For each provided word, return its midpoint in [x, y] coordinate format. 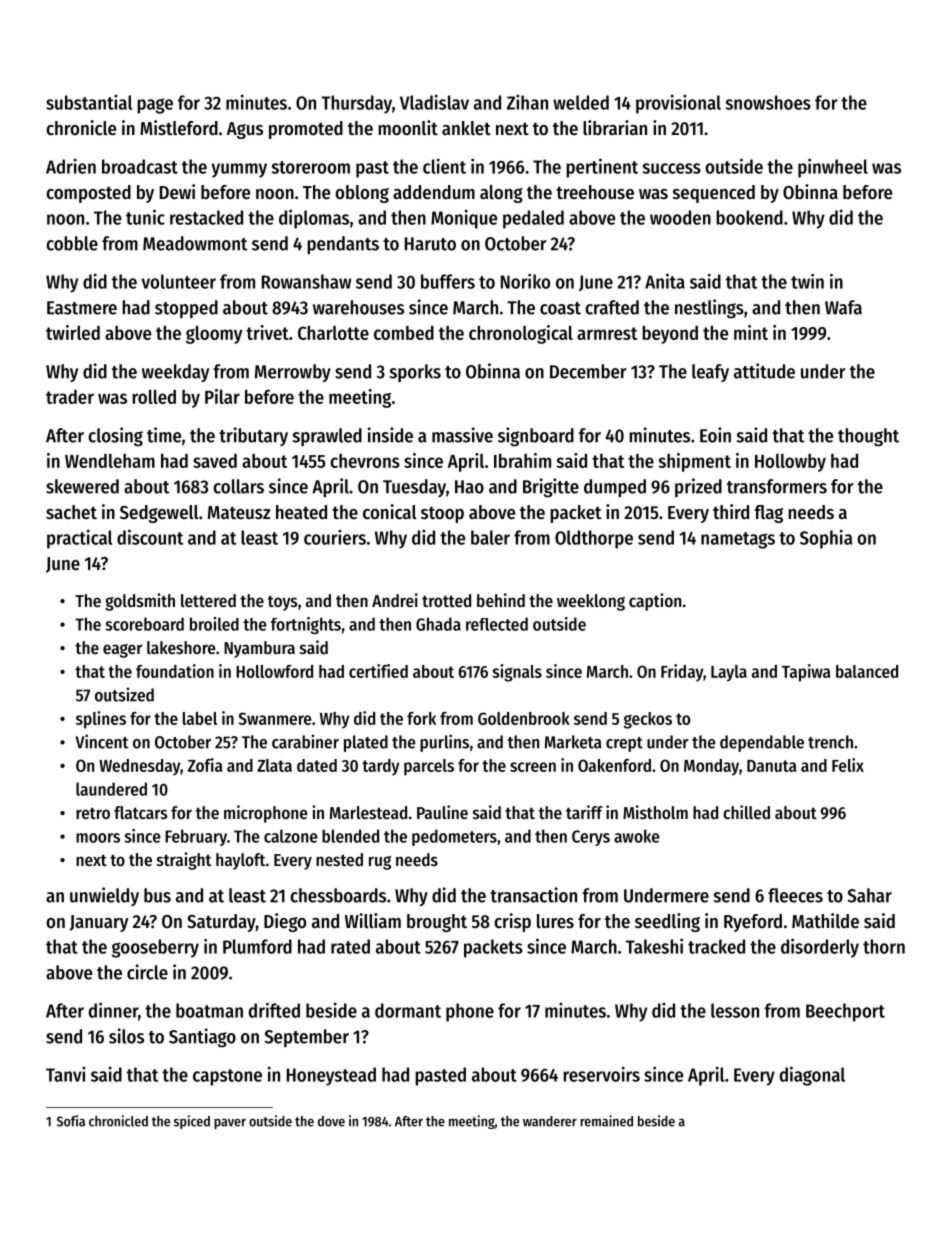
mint [751, 332]
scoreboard [144, 624]
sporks [415, 373]
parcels [429, 767]
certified [378, 671]
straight [184, 861]
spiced [192, 1122]
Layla [729, 673]
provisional [678, 104]
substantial [89, 102]
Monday [711, 767]
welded [581, 102]
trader [70, 397]
